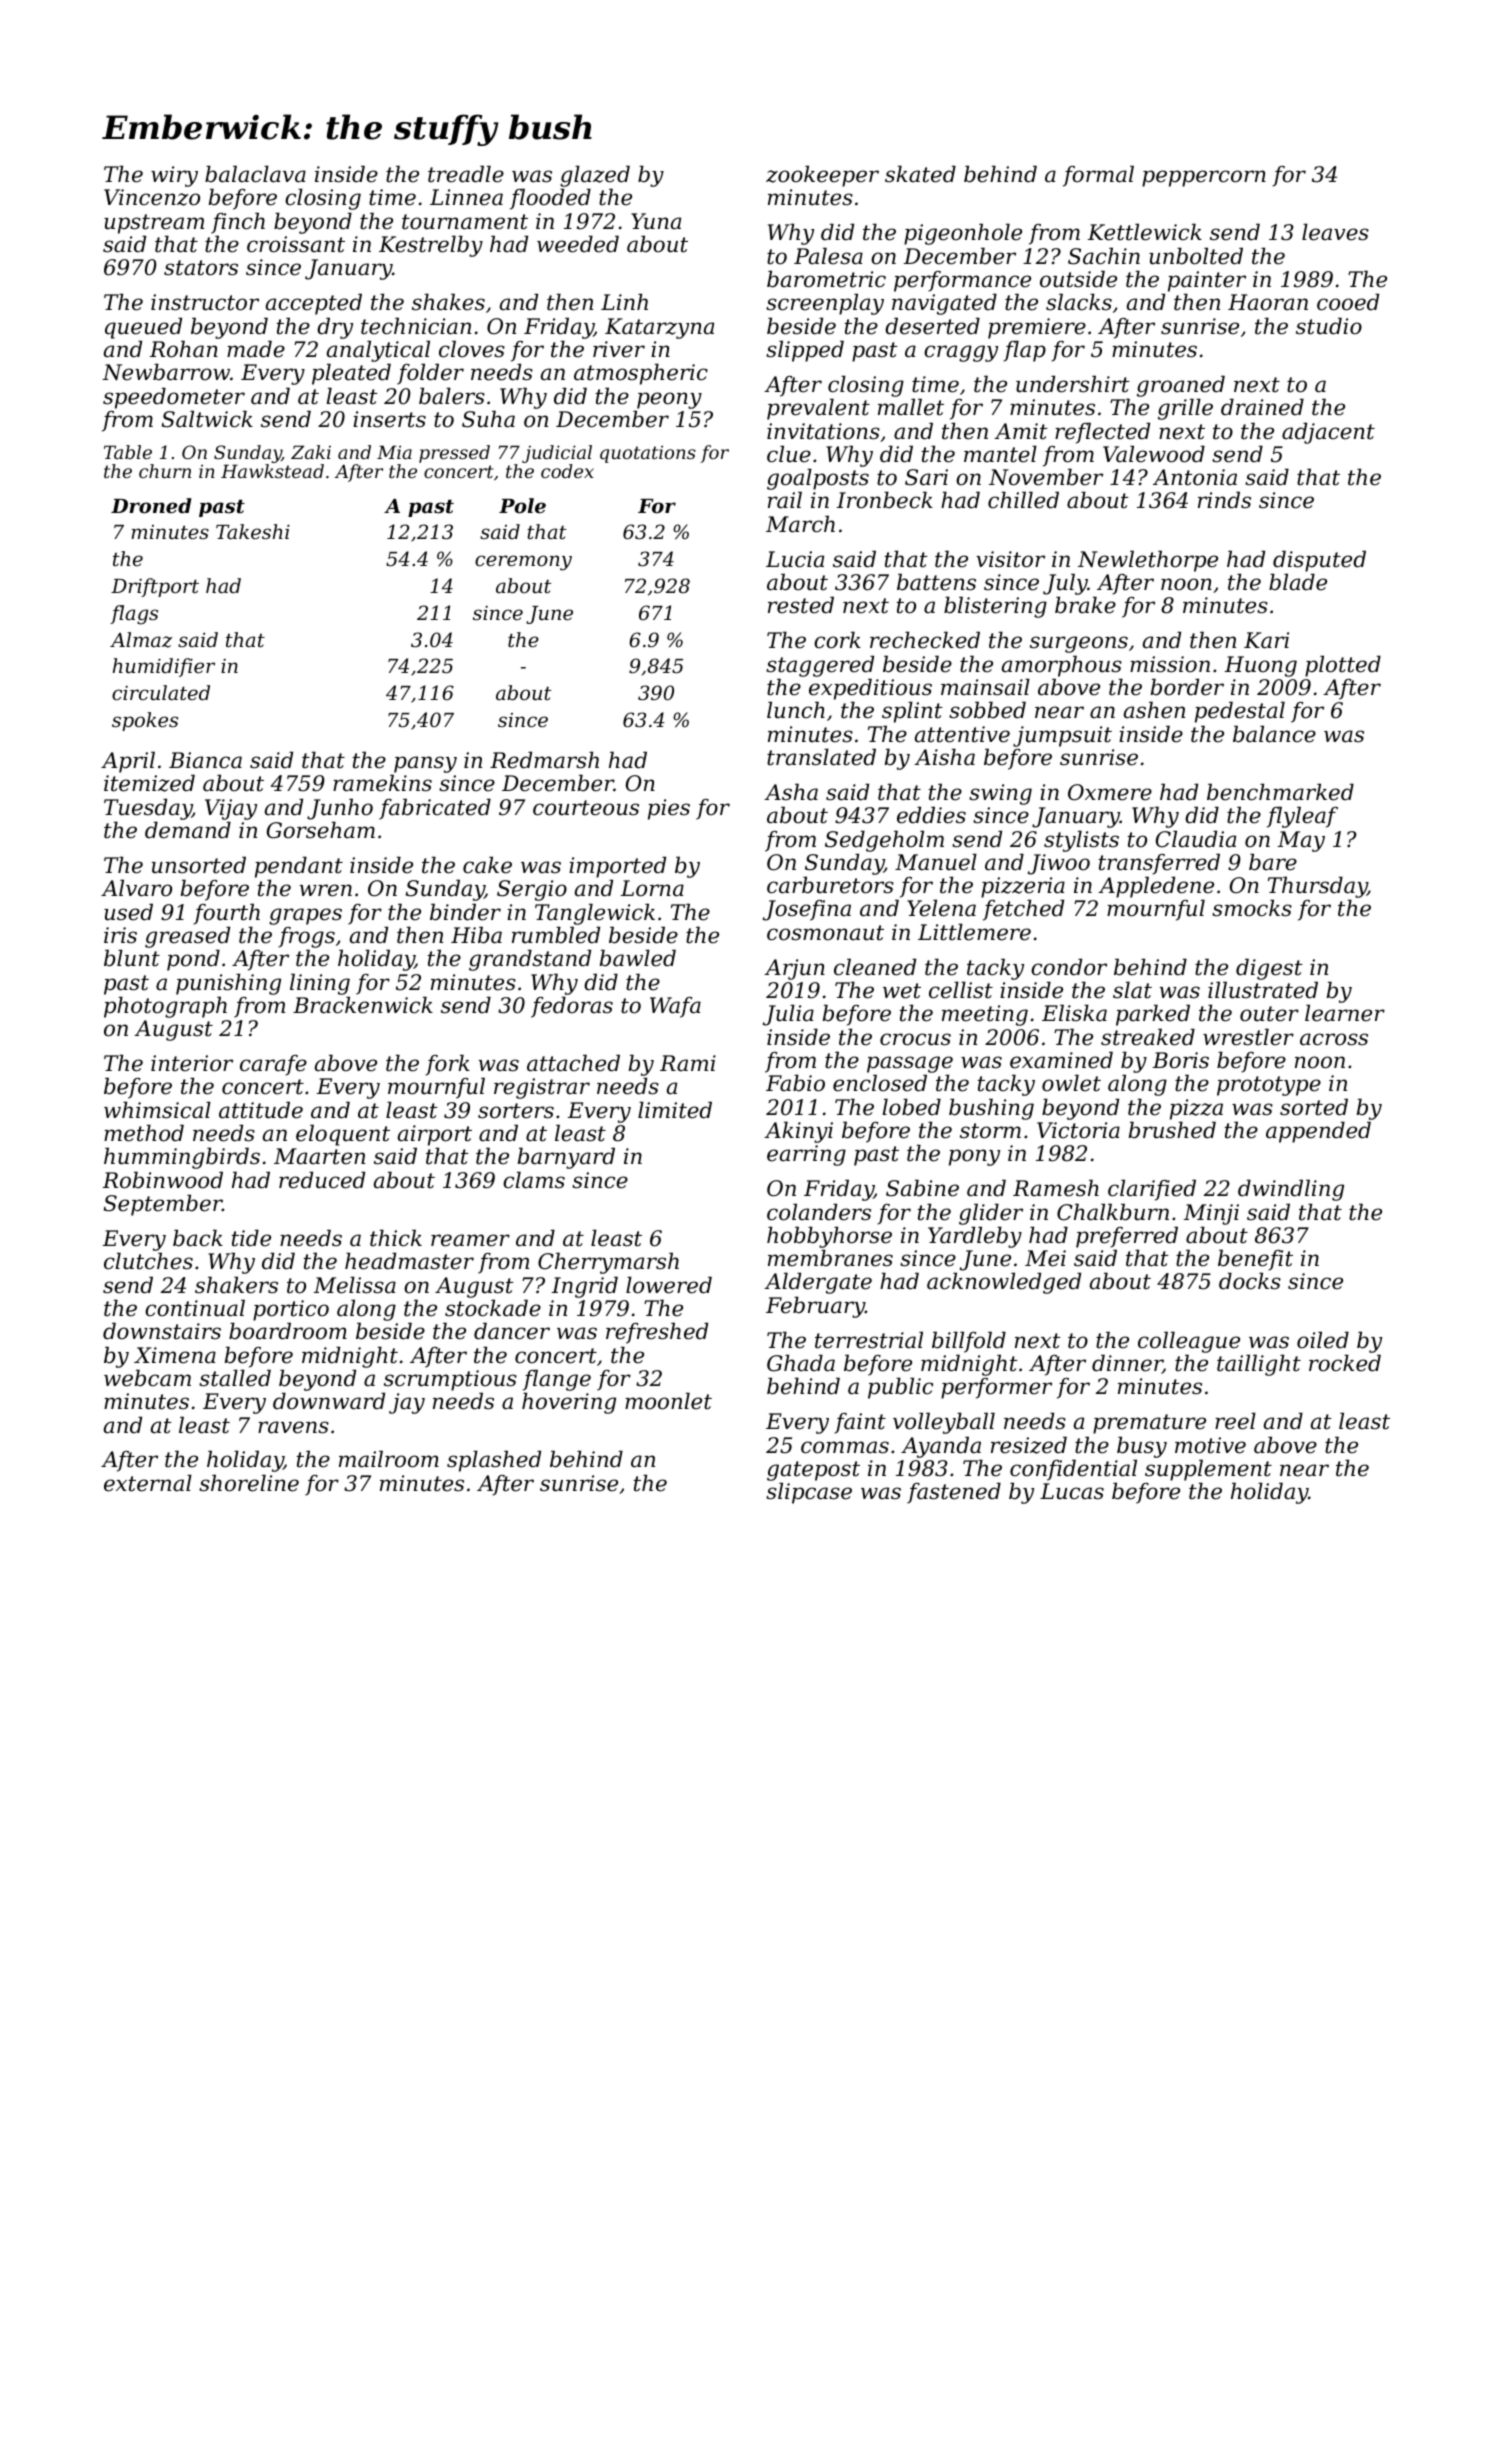 This page has height=2464, width=1496. What do you see at coordinates (920, 174) in the page?
I see `skated` at bounding box center [920, 174].
